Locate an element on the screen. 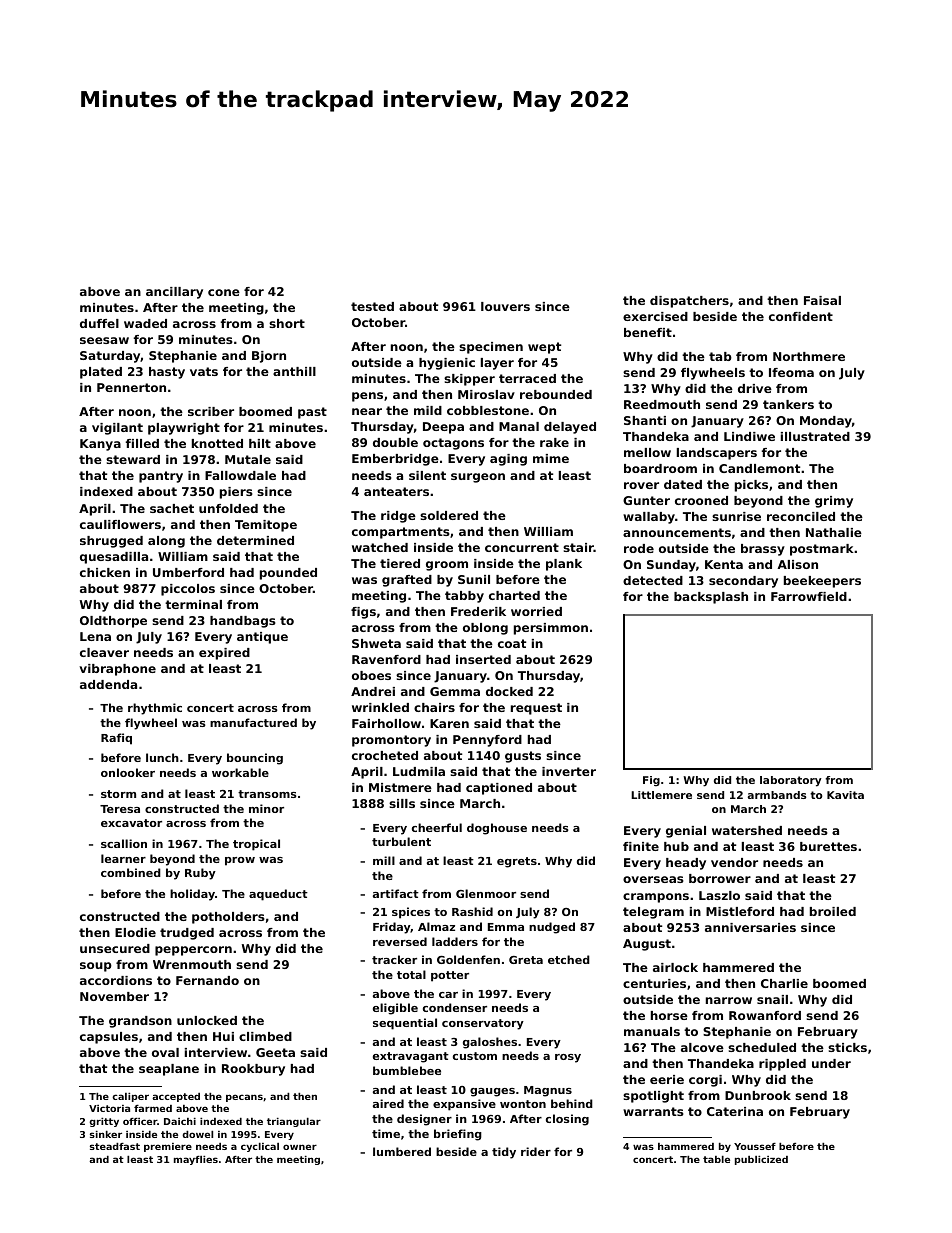 This screenshot has width=952, height=1233. silent is located at coordinates (427, 475).
